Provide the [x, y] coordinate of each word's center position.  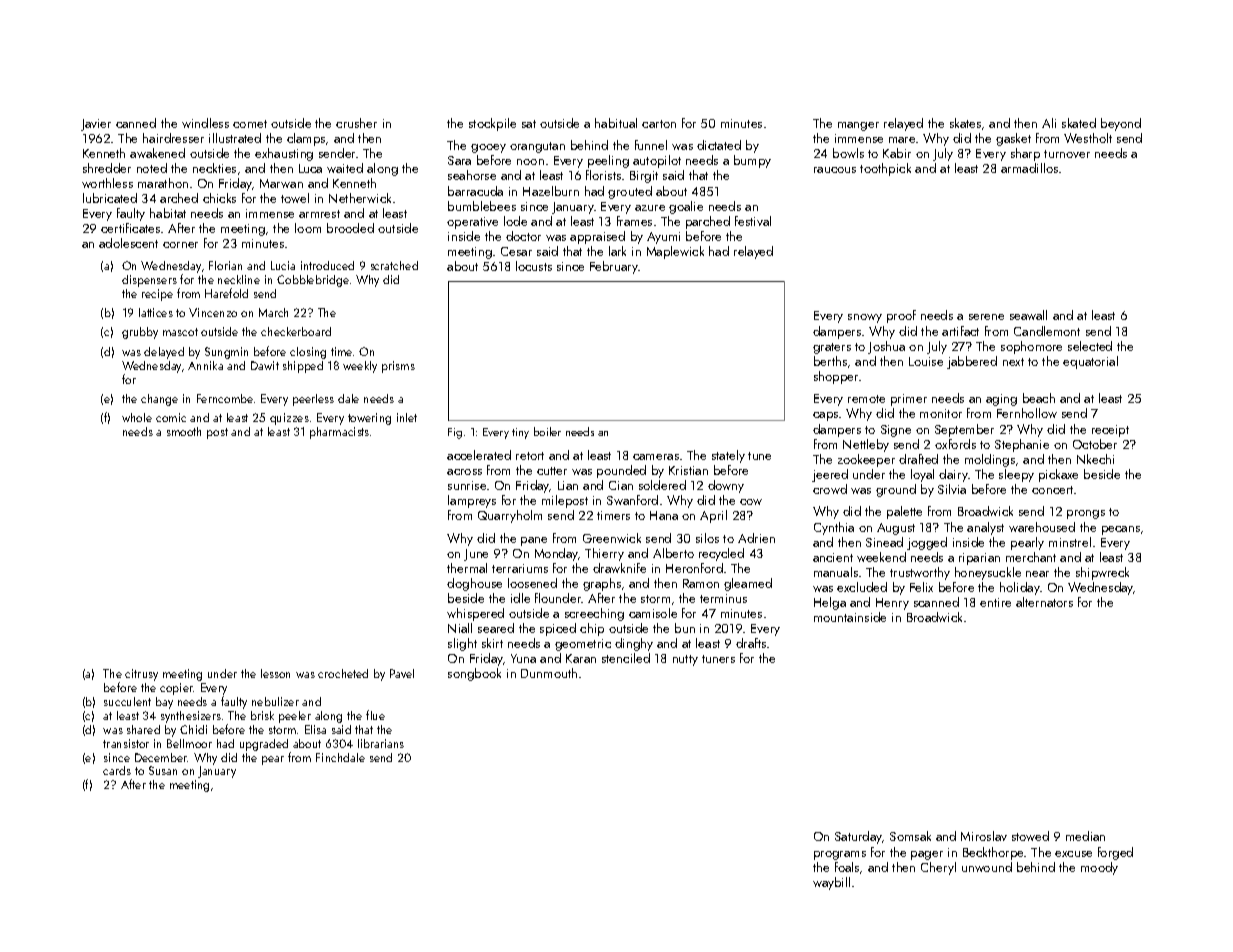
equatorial [1090, 362]
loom [308, 228]
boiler [547, 431]
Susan [163, 770]
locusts [534, 266]
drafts [751, 643]
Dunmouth [549, 673]
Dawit [265, 365]
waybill [831, 883]
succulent [127, 701]
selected [1090, 346]
